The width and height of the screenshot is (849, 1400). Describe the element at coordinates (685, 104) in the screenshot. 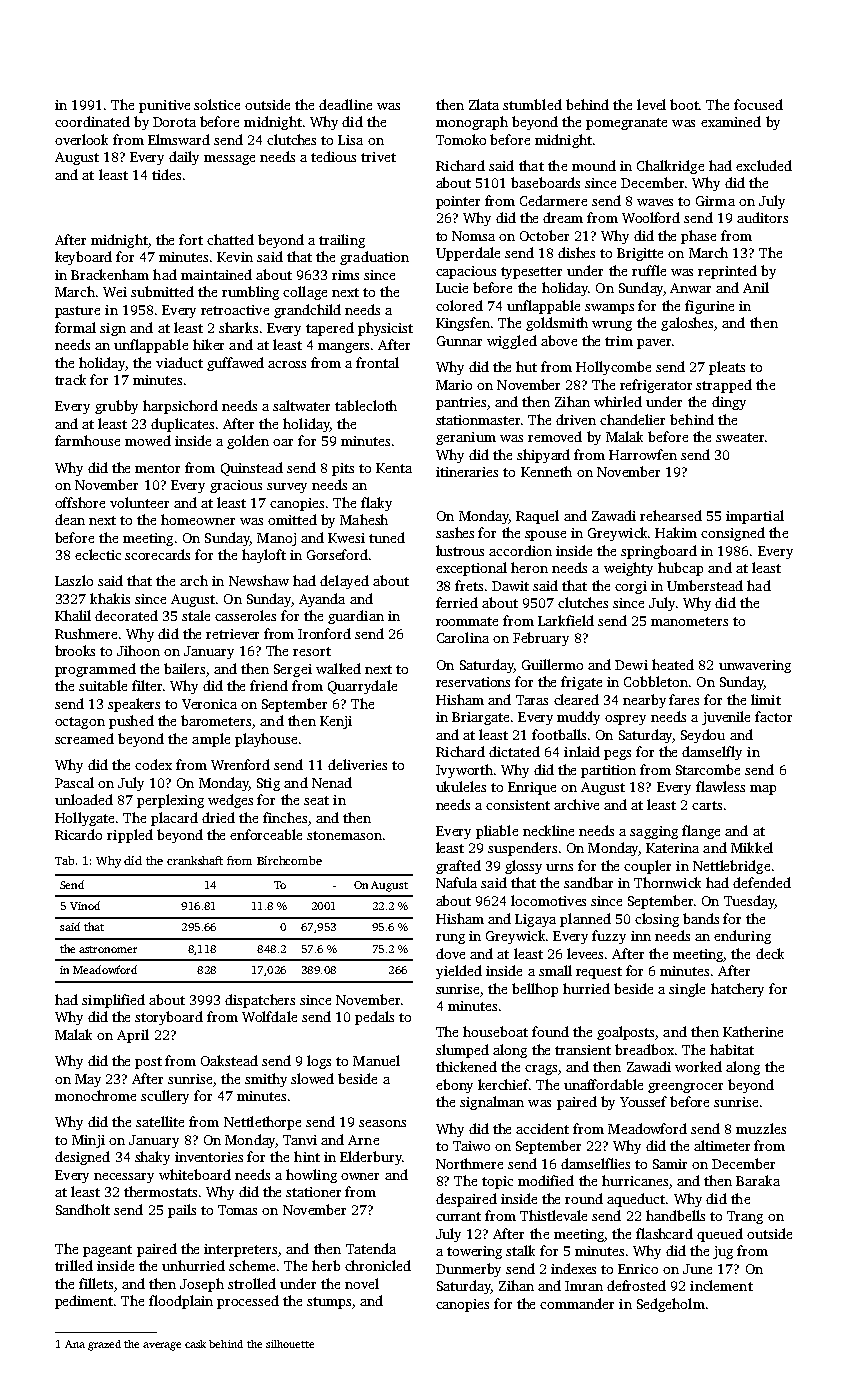

I see `boot` at that location.
